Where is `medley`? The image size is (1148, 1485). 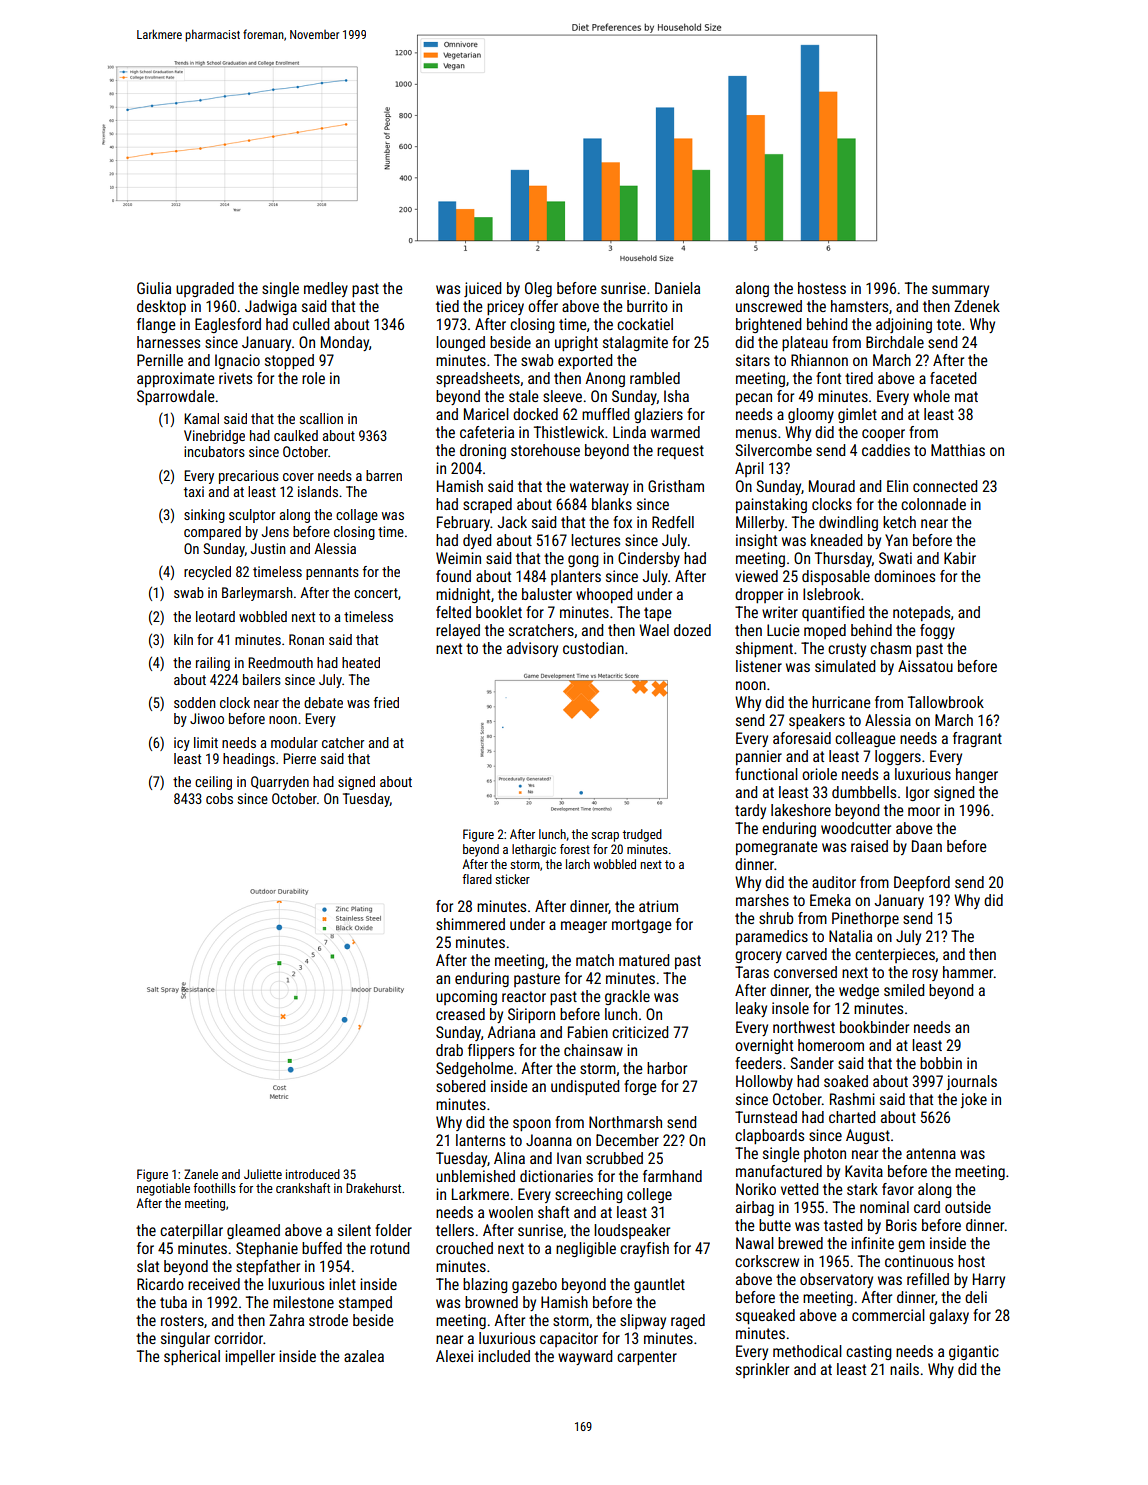 medley is located at coordinates (326, 289).
